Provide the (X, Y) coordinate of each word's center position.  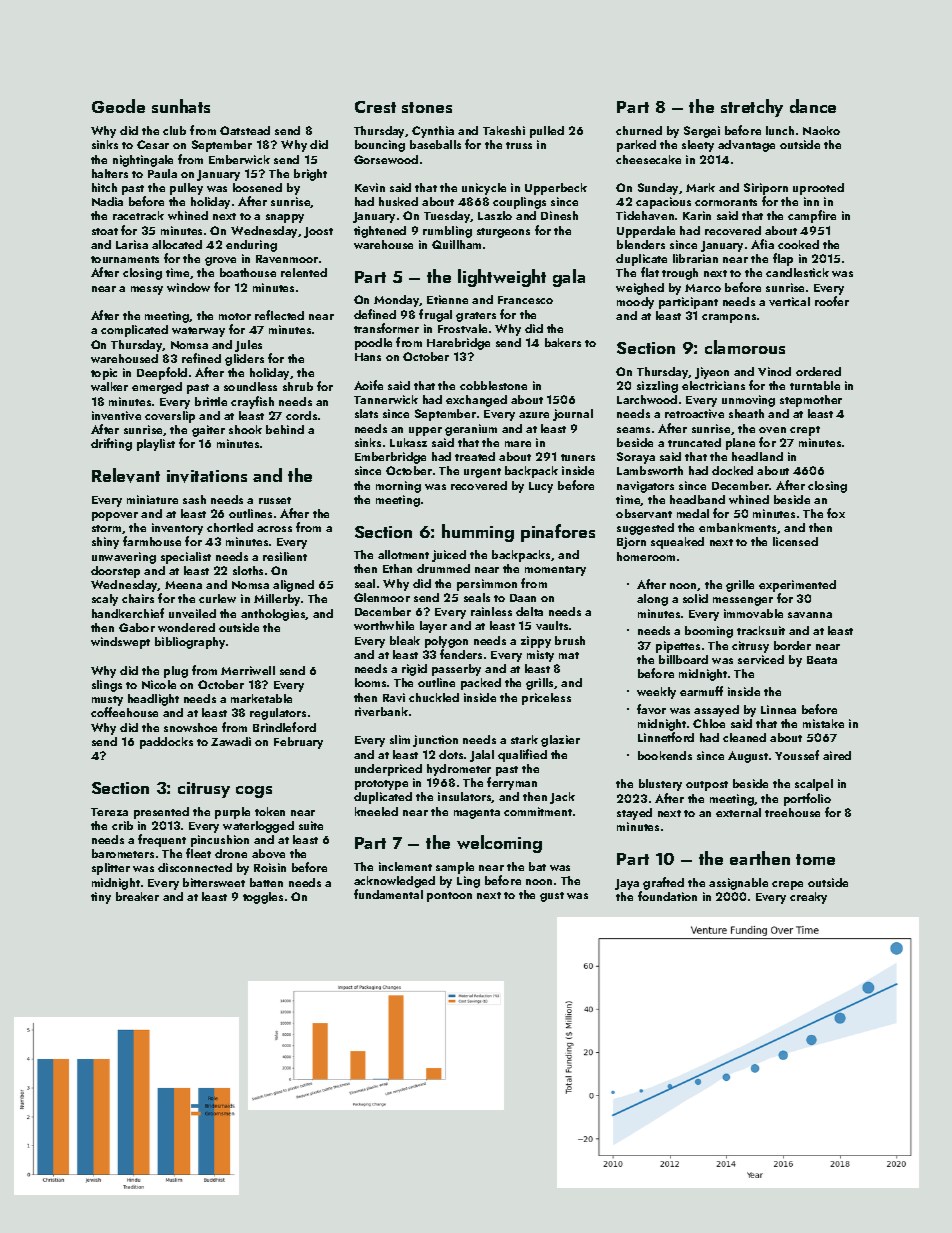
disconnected (195, 867)
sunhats (181, 106)
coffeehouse (124, 712)
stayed (634, 814)
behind (285, 429)
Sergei (702, 132)
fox (836, 513)
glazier (560, 741)
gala (569, 278)
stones (427, 107)
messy (147, 290)
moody (635, 303)
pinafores (558, 533)
